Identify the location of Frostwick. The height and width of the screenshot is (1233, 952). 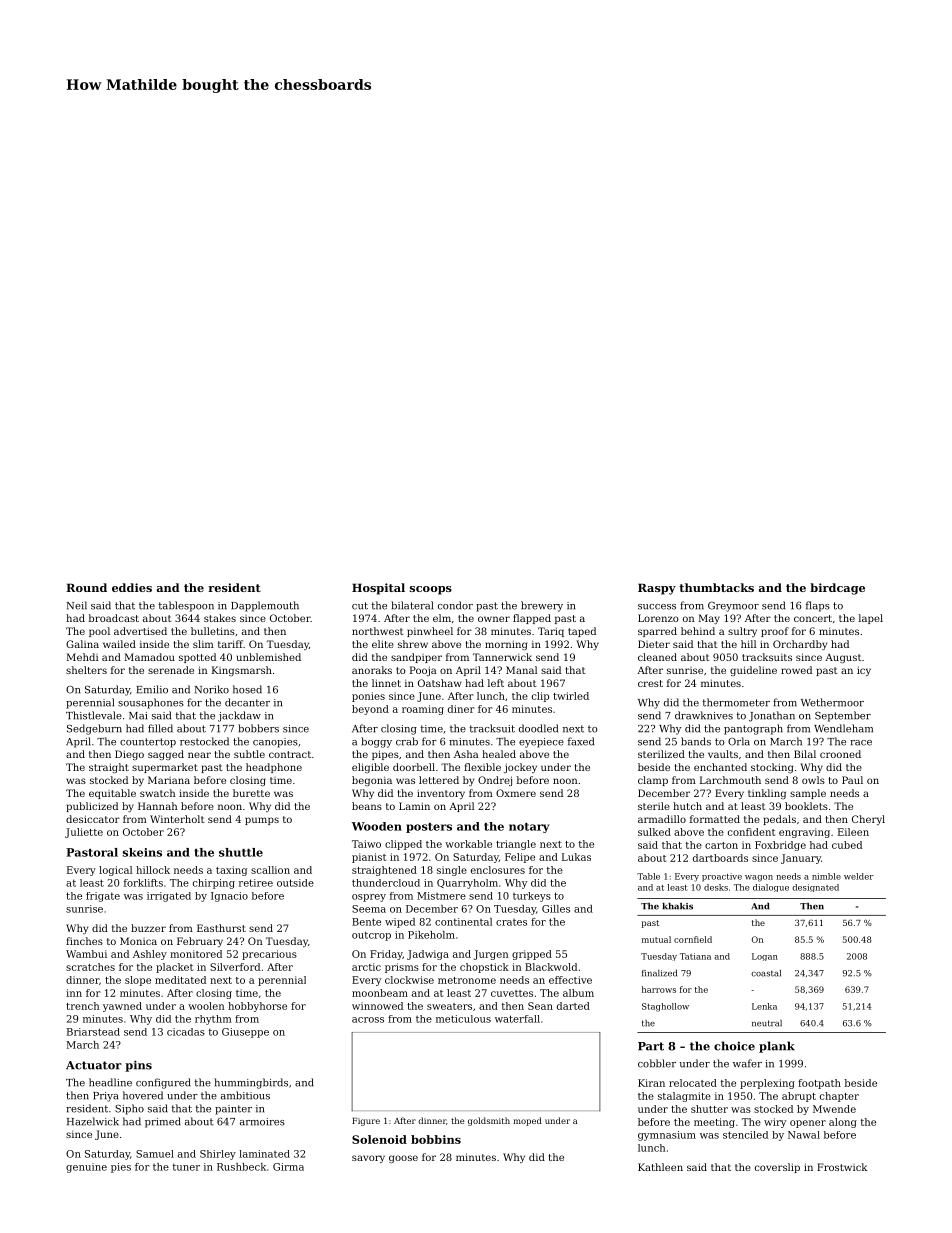
(842, 1167).
